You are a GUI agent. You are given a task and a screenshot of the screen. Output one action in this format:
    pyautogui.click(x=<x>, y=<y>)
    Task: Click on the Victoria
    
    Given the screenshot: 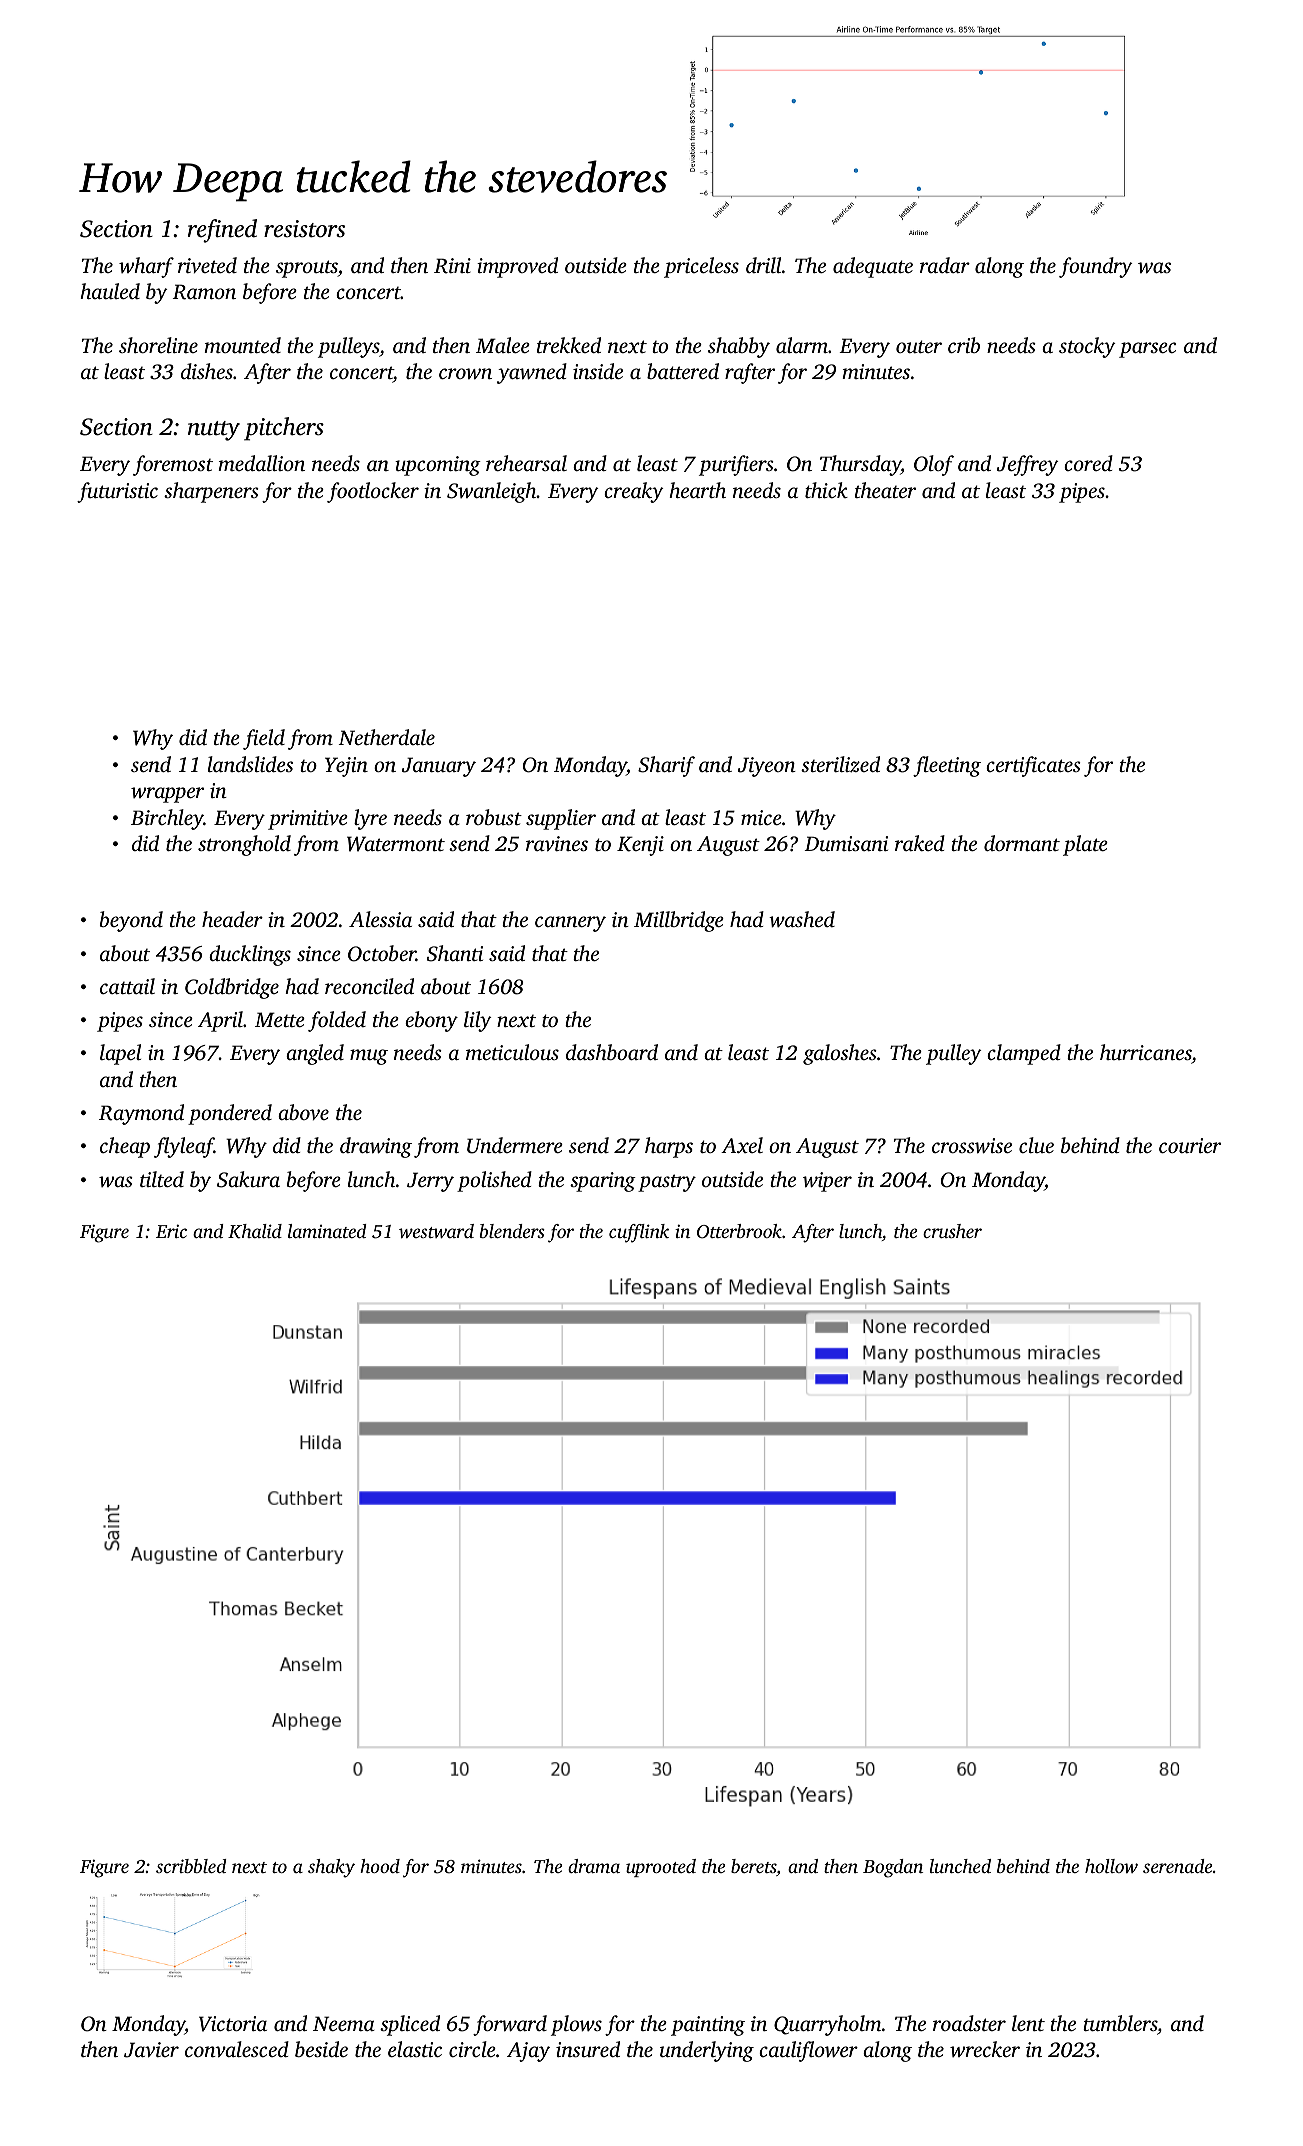 What is the action you would take?
    pyautogui.click(x=233, y=2024)
